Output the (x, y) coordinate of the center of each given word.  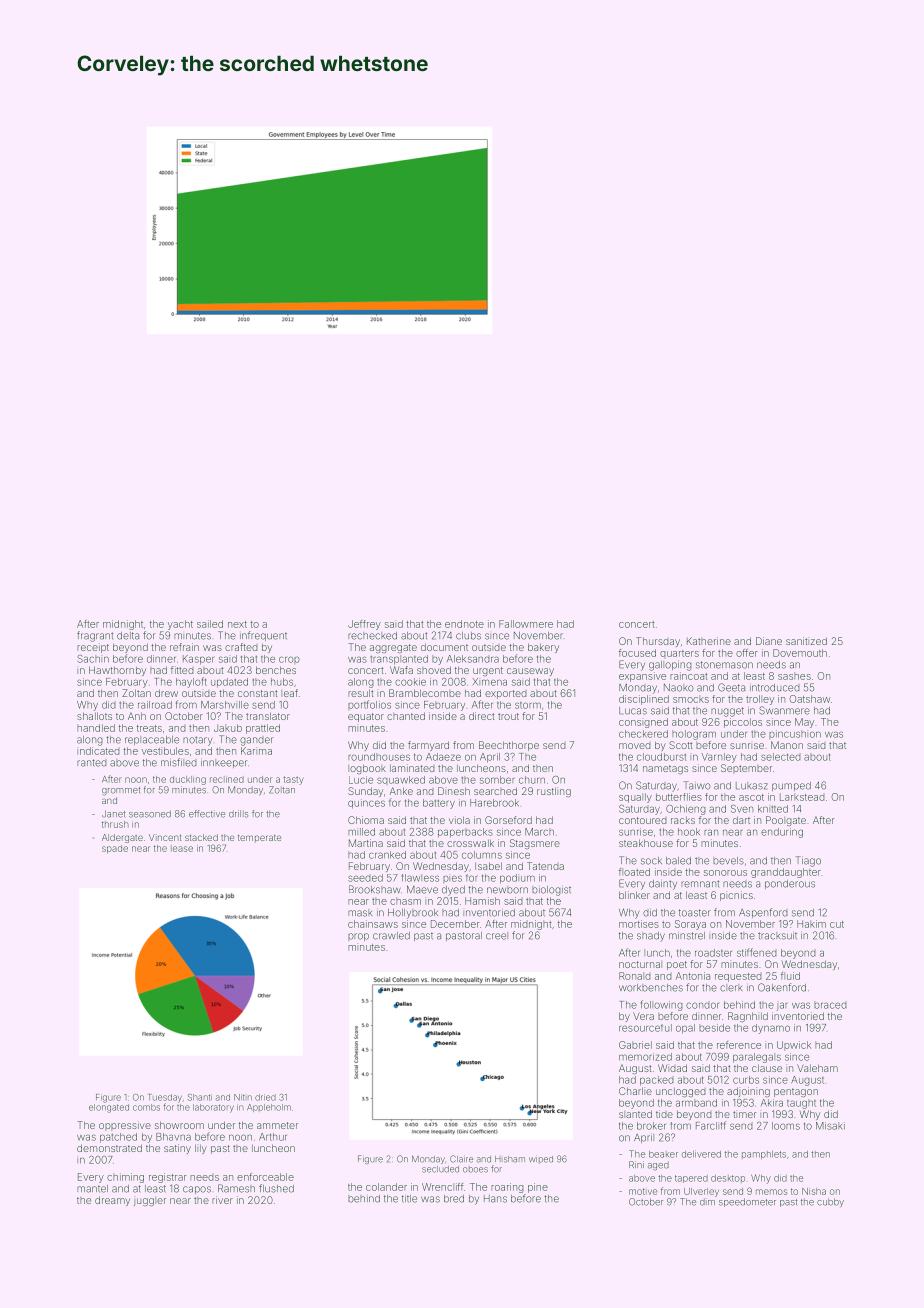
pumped (791, 786)
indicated (98, 751)
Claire (461, 1159)
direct (481, 716)
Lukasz (752, 786)
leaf (289, 693)
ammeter (277, 1125)
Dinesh (454, 791)
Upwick (794, 1046)
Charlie (635, 1091)
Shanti (200, 1097)
